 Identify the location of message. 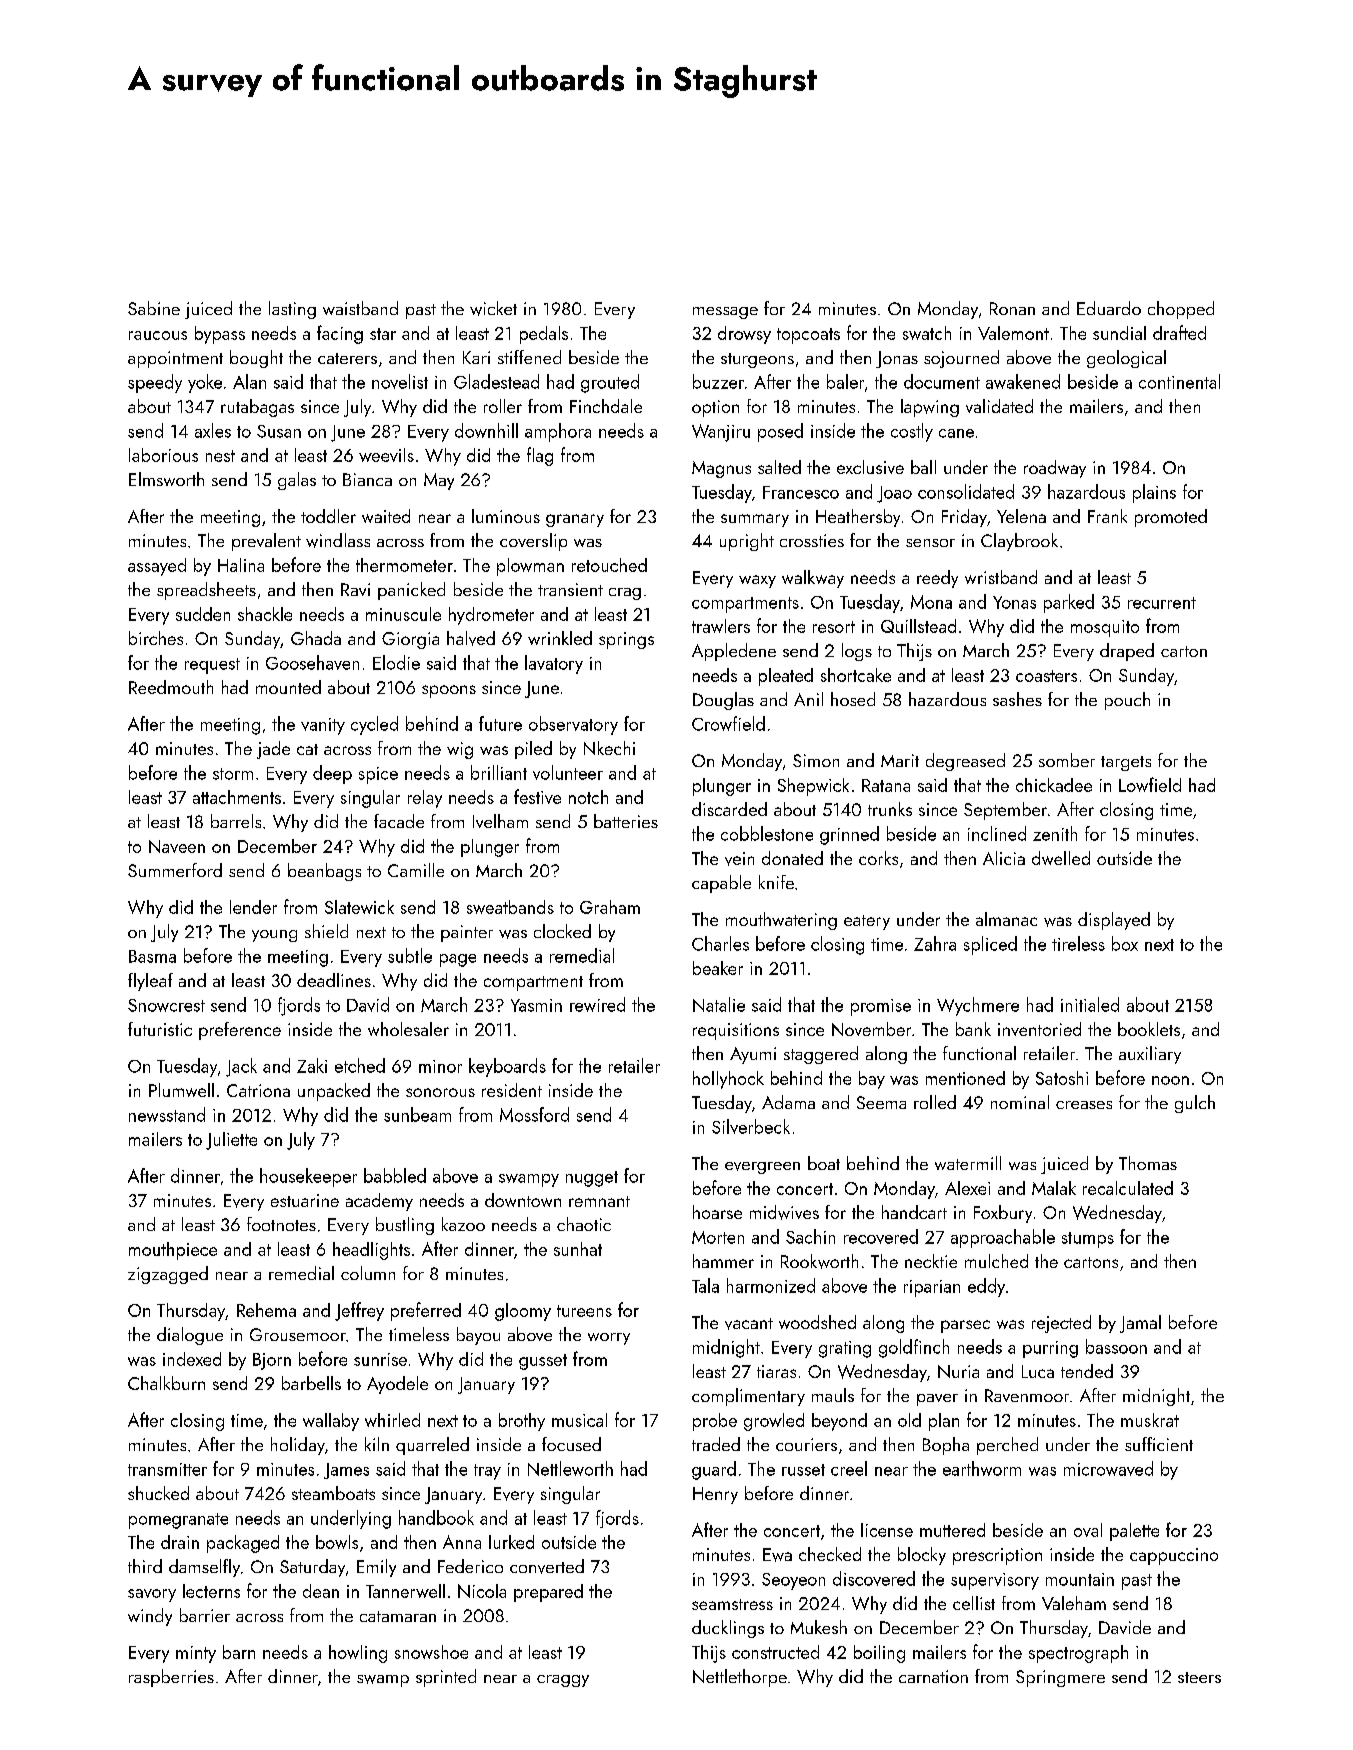
(725, 313).
